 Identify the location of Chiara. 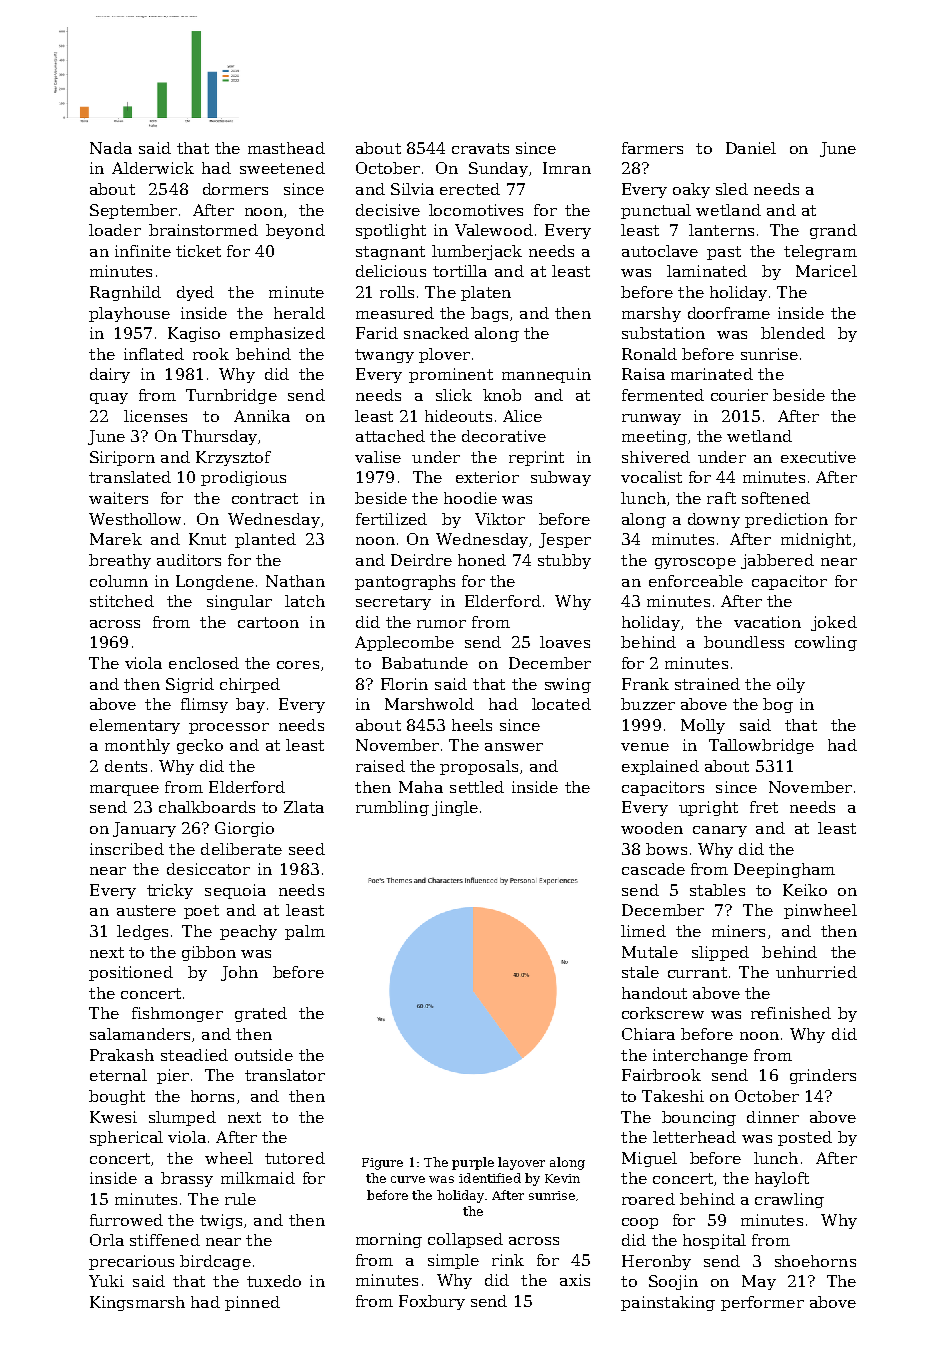
(648, 1034).
